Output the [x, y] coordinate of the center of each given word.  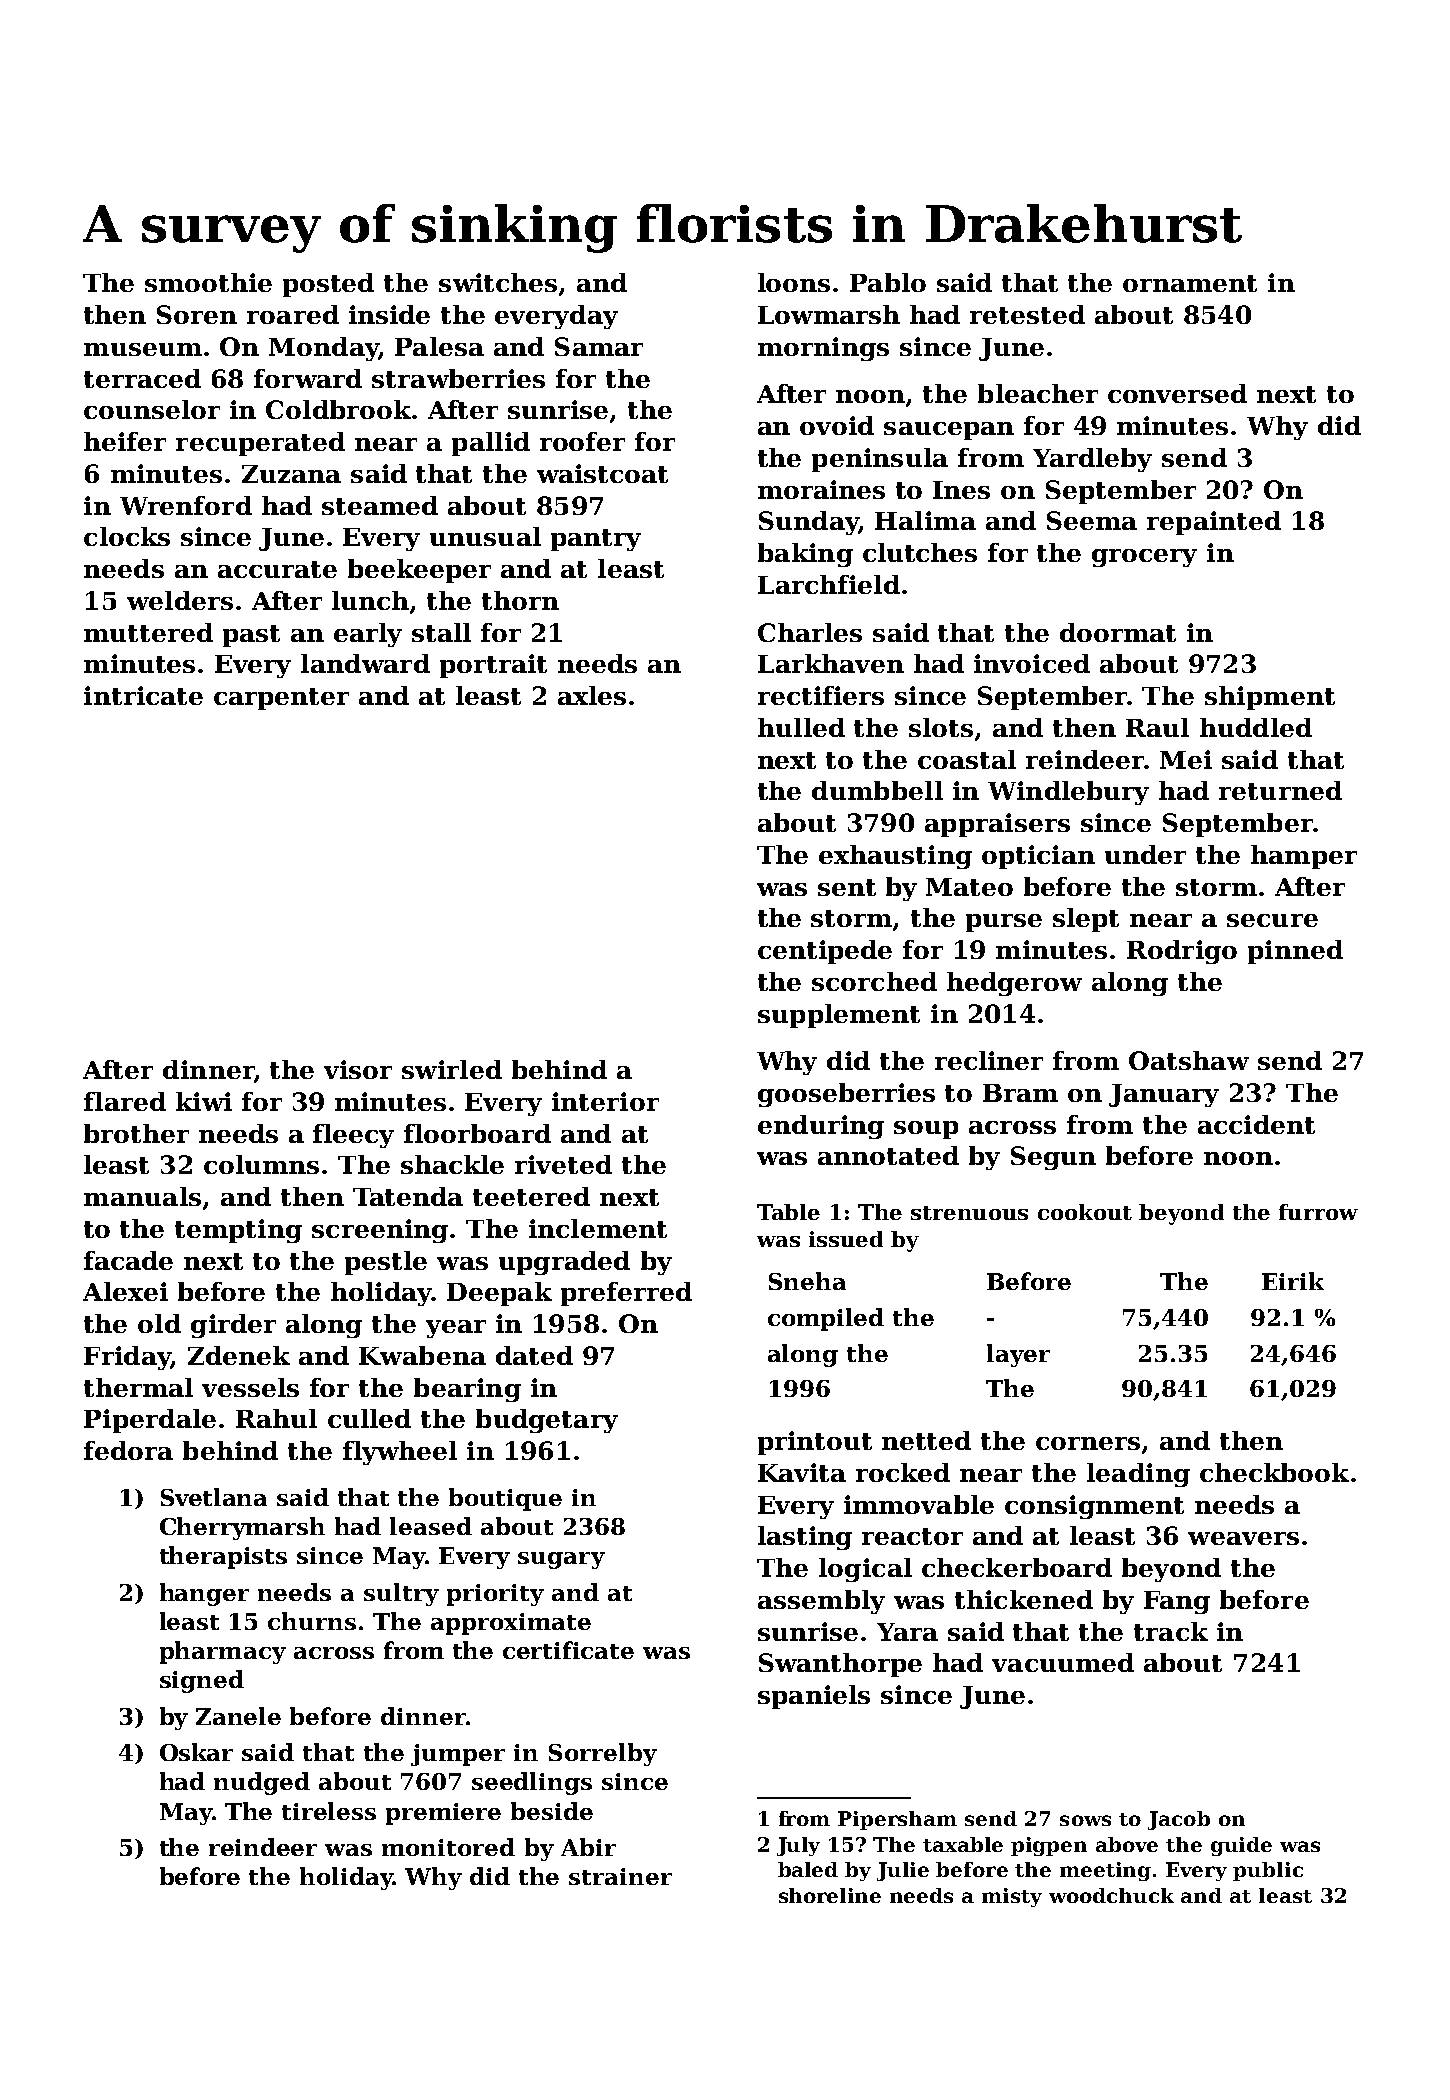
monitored [448, 1847]
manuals [142, 1196]
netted [926, 1440]
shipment [1270, 698]
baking [805, 555]
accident [1256, 1124]
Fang [1177, 1602]
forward [308, 378]
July [798, 1846]
